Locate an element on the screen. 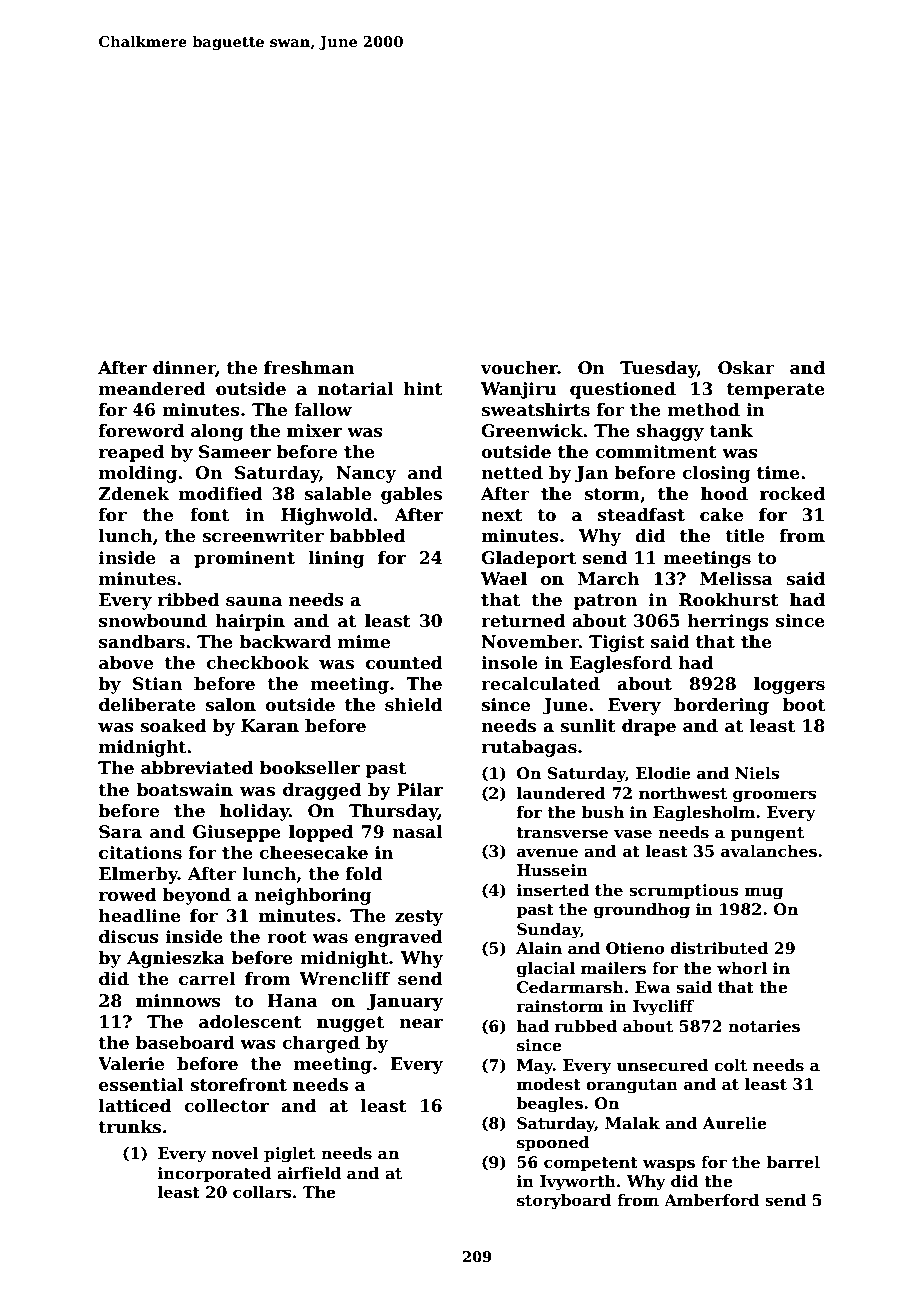  baseboard is located at coordinates (185, 1043).
